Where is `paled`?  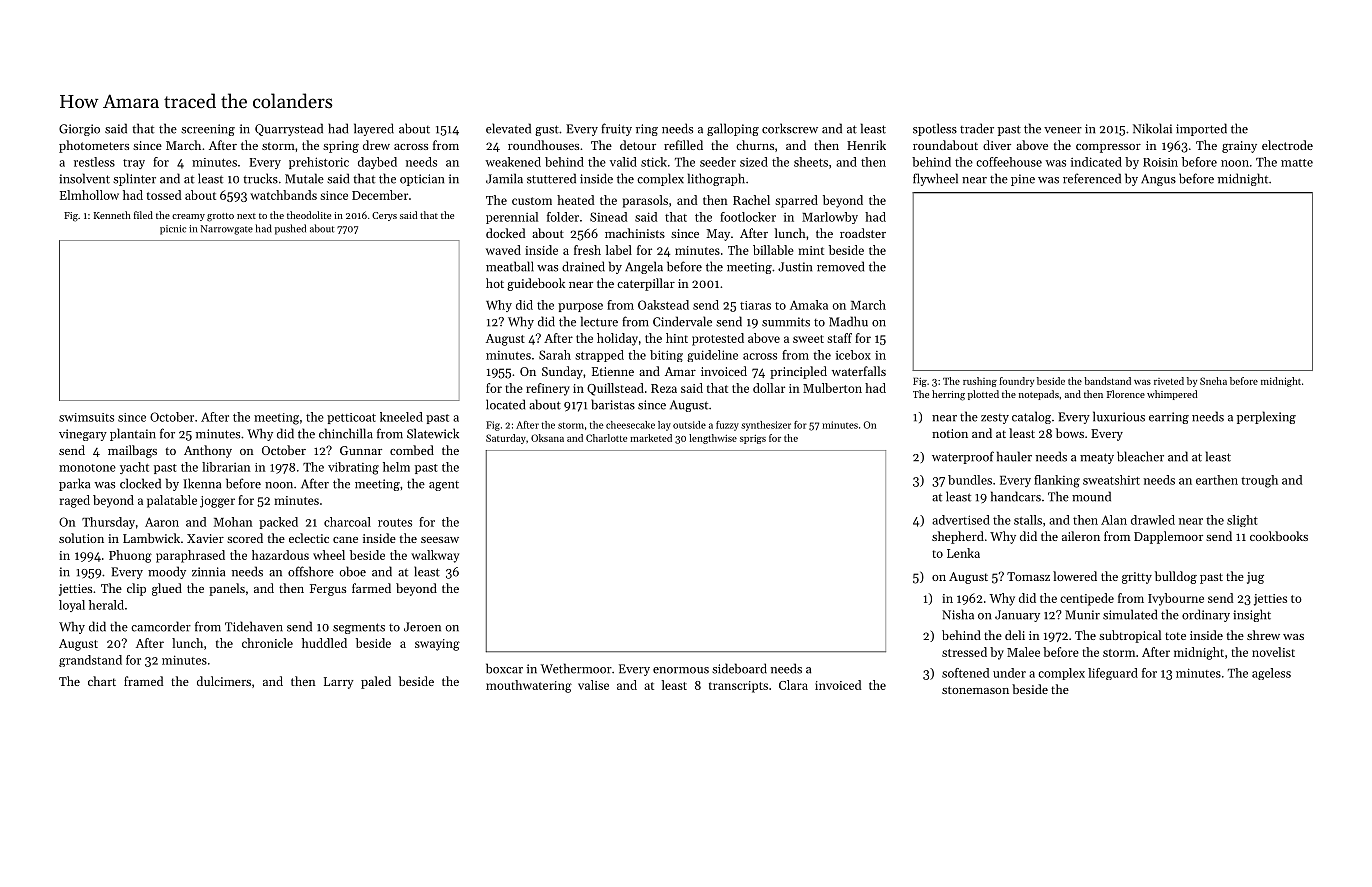
paled is located at coordinates (376, 682).
